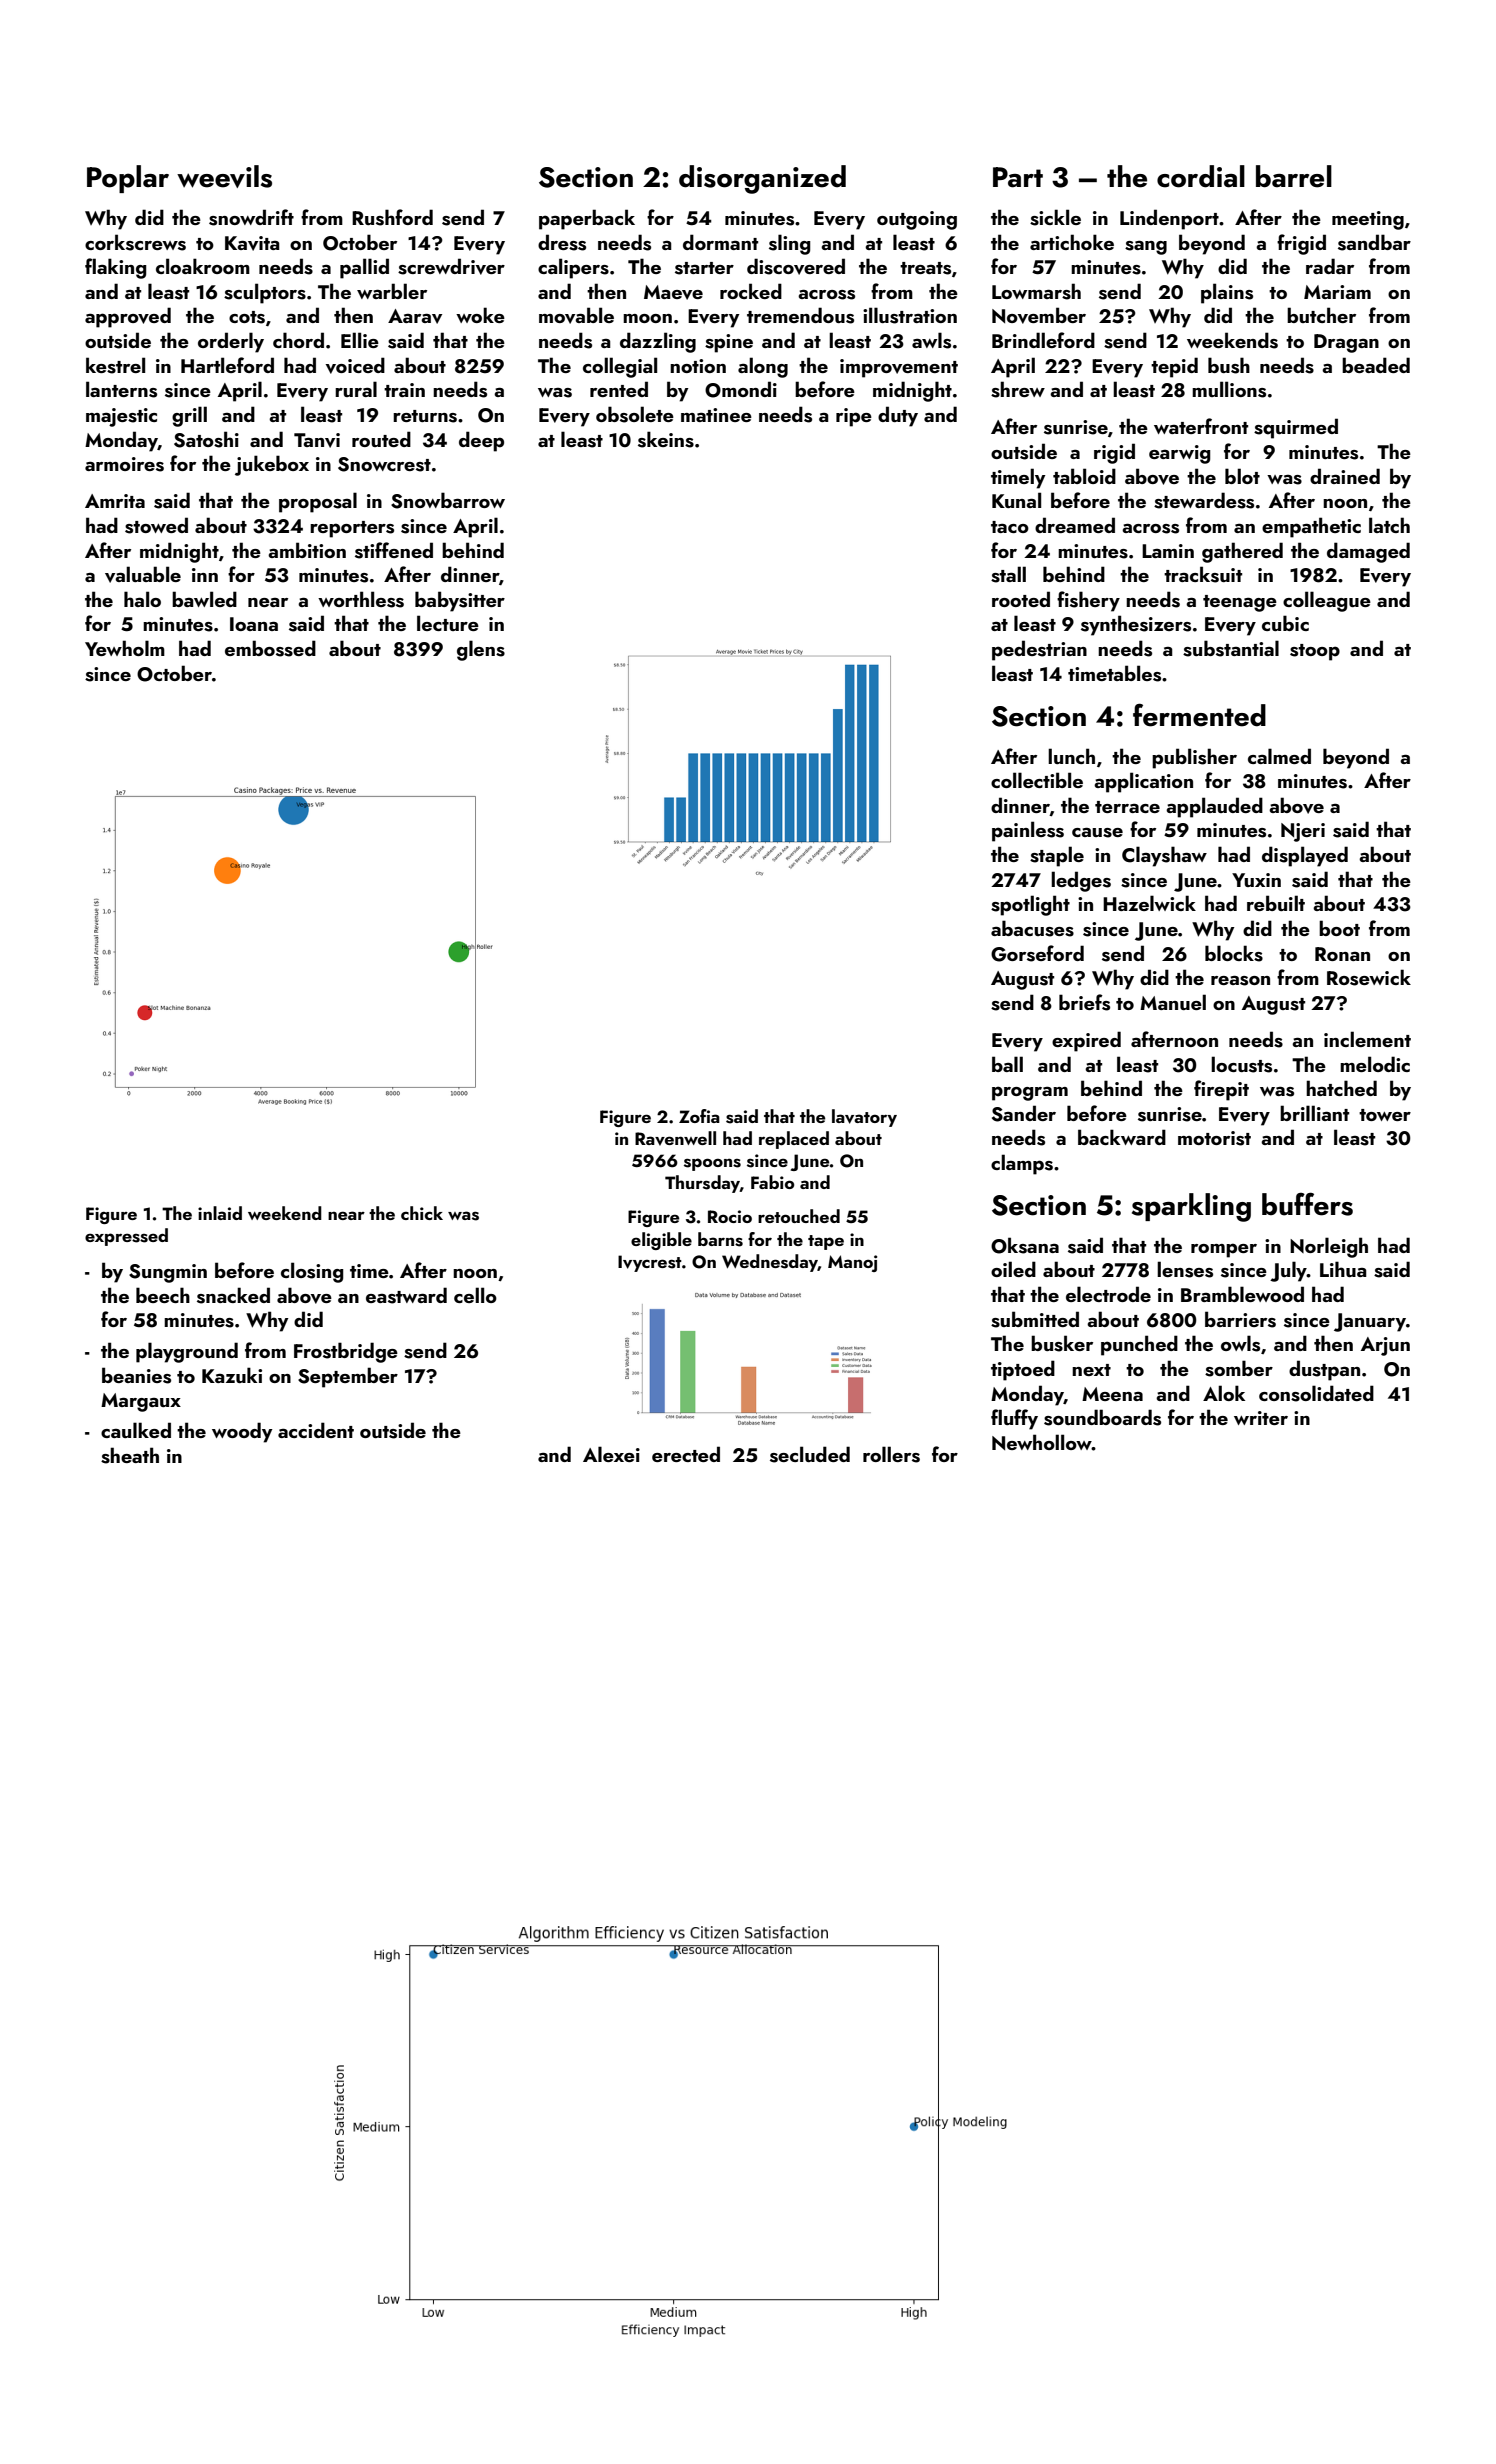 This screenshot has width=1496, height=2464. Describe the element at coordinates (1149, 903) in the screenshot. I see `Hazelwick` at that location.
